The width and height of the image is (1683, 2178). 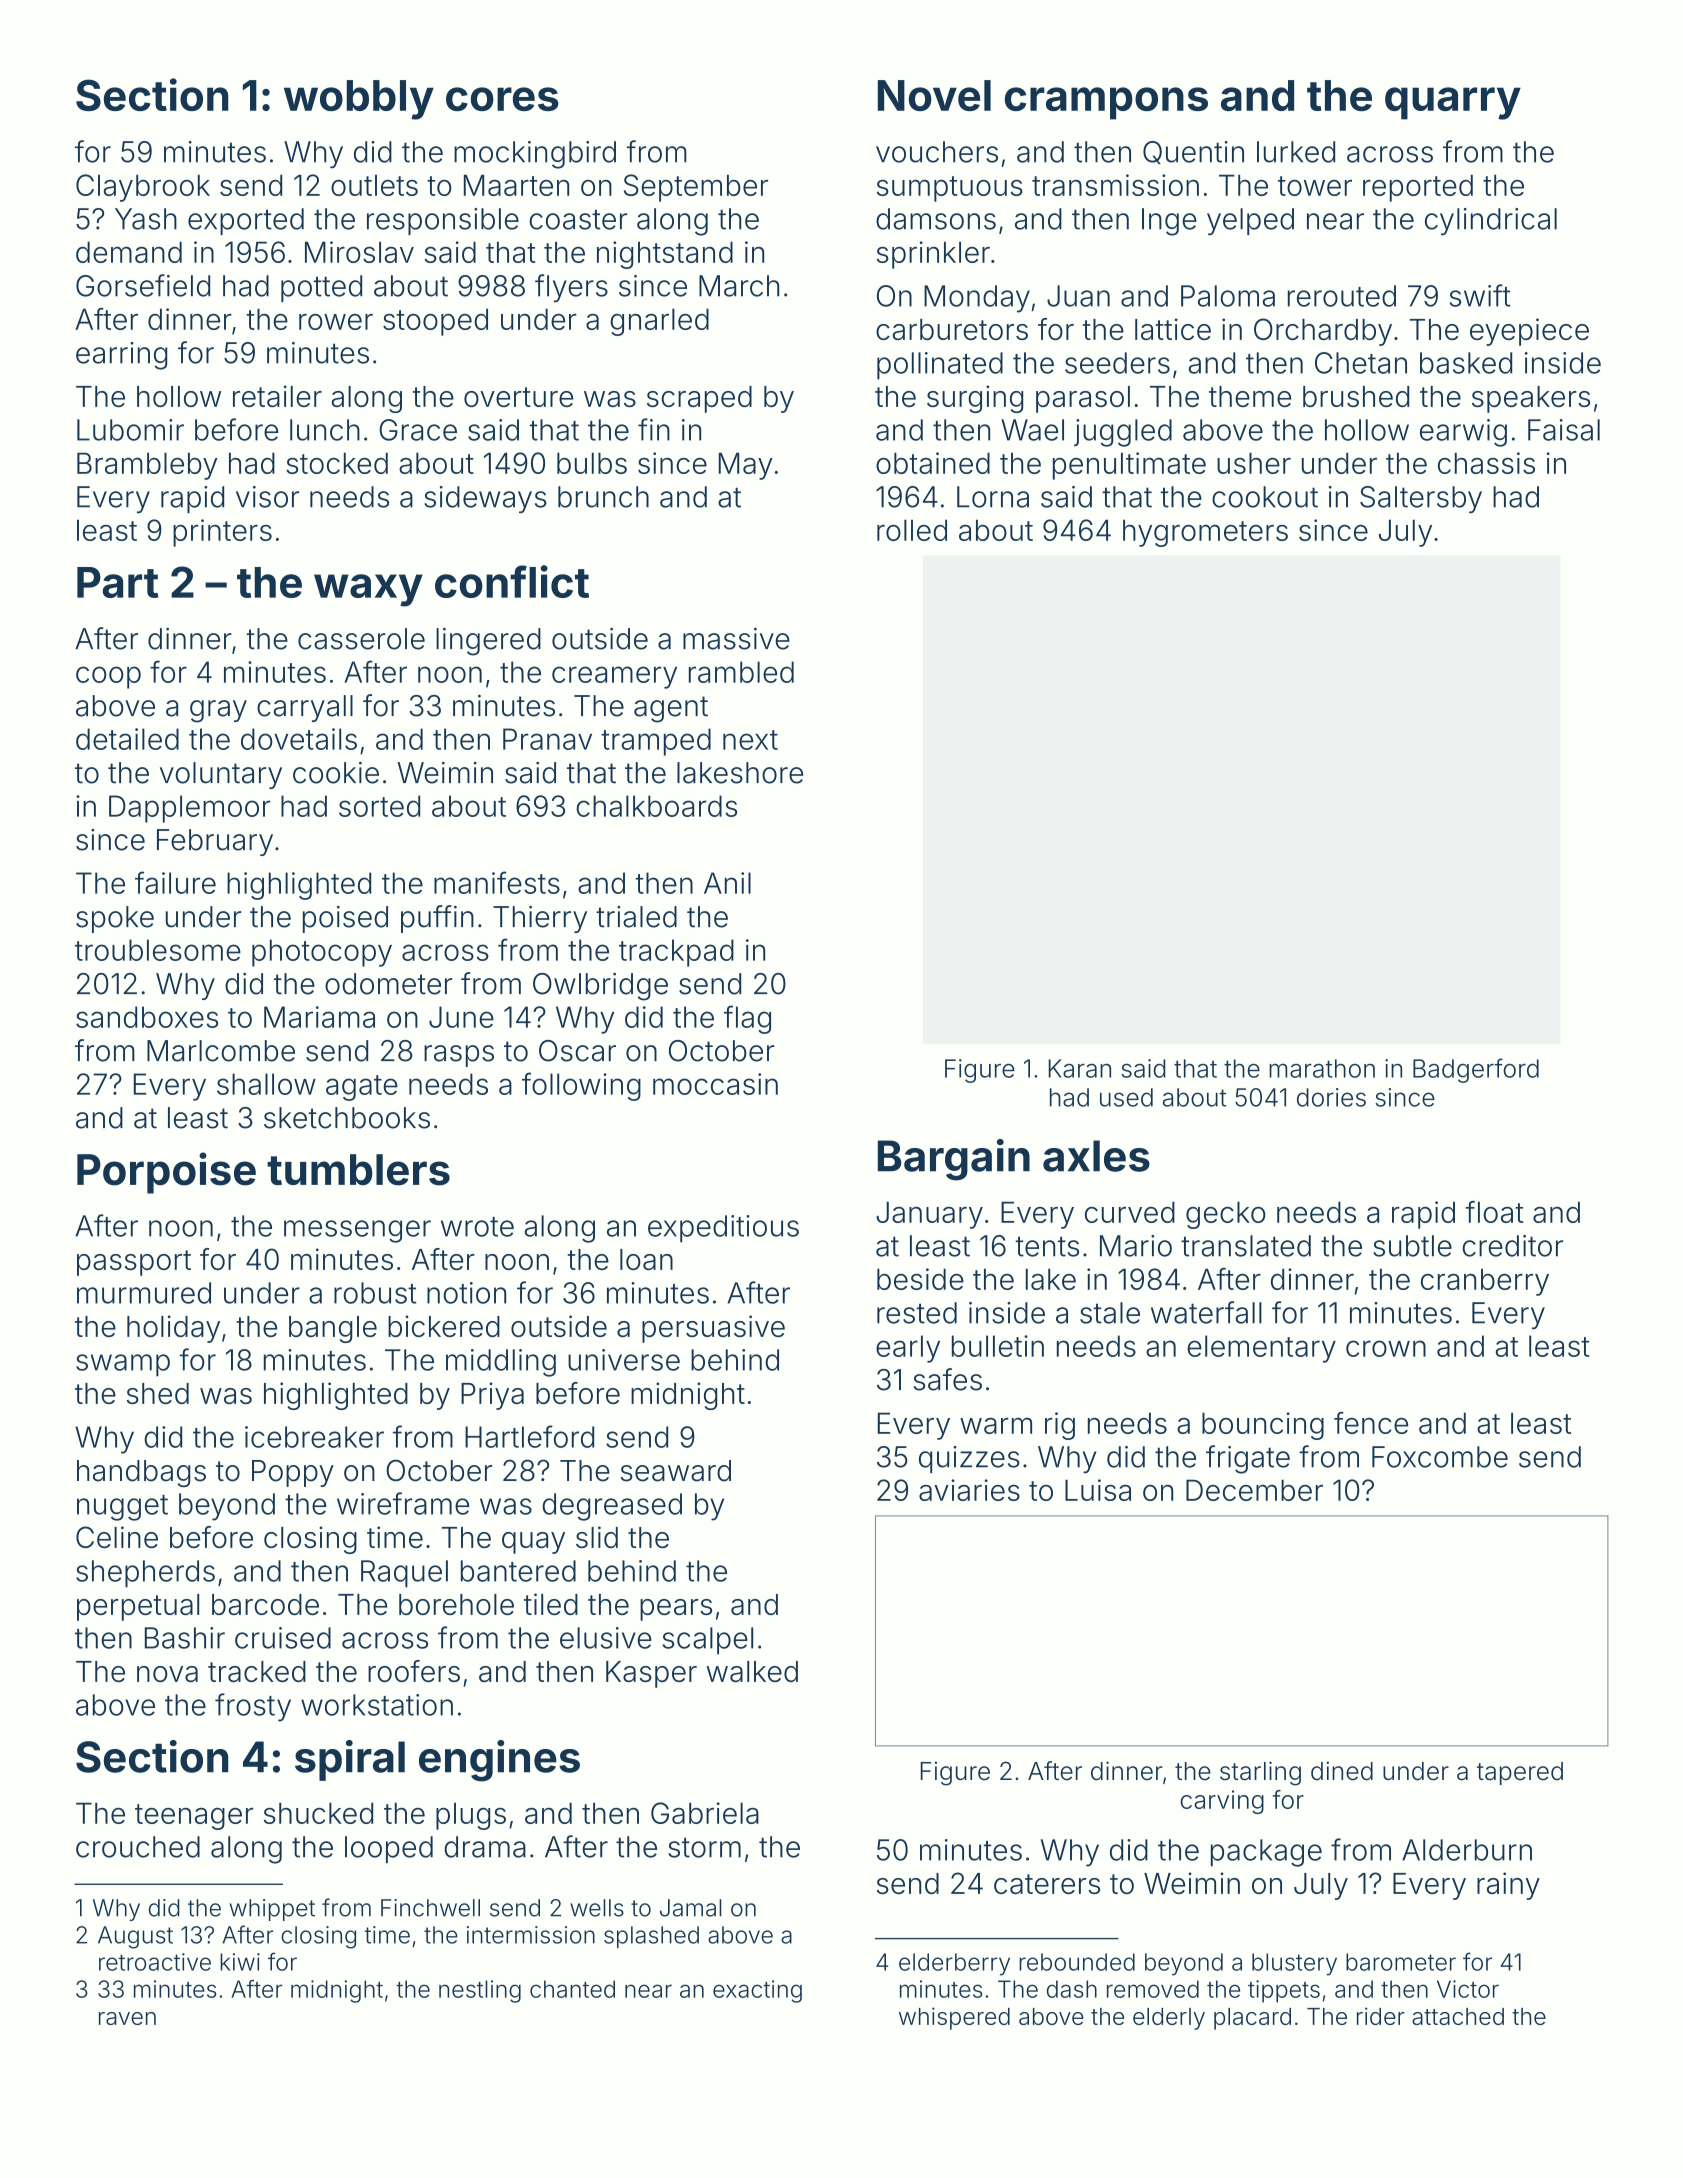 What do you see at coordinates (739, 286) in the image?
I see `March` at bounding box center [739, 286].
